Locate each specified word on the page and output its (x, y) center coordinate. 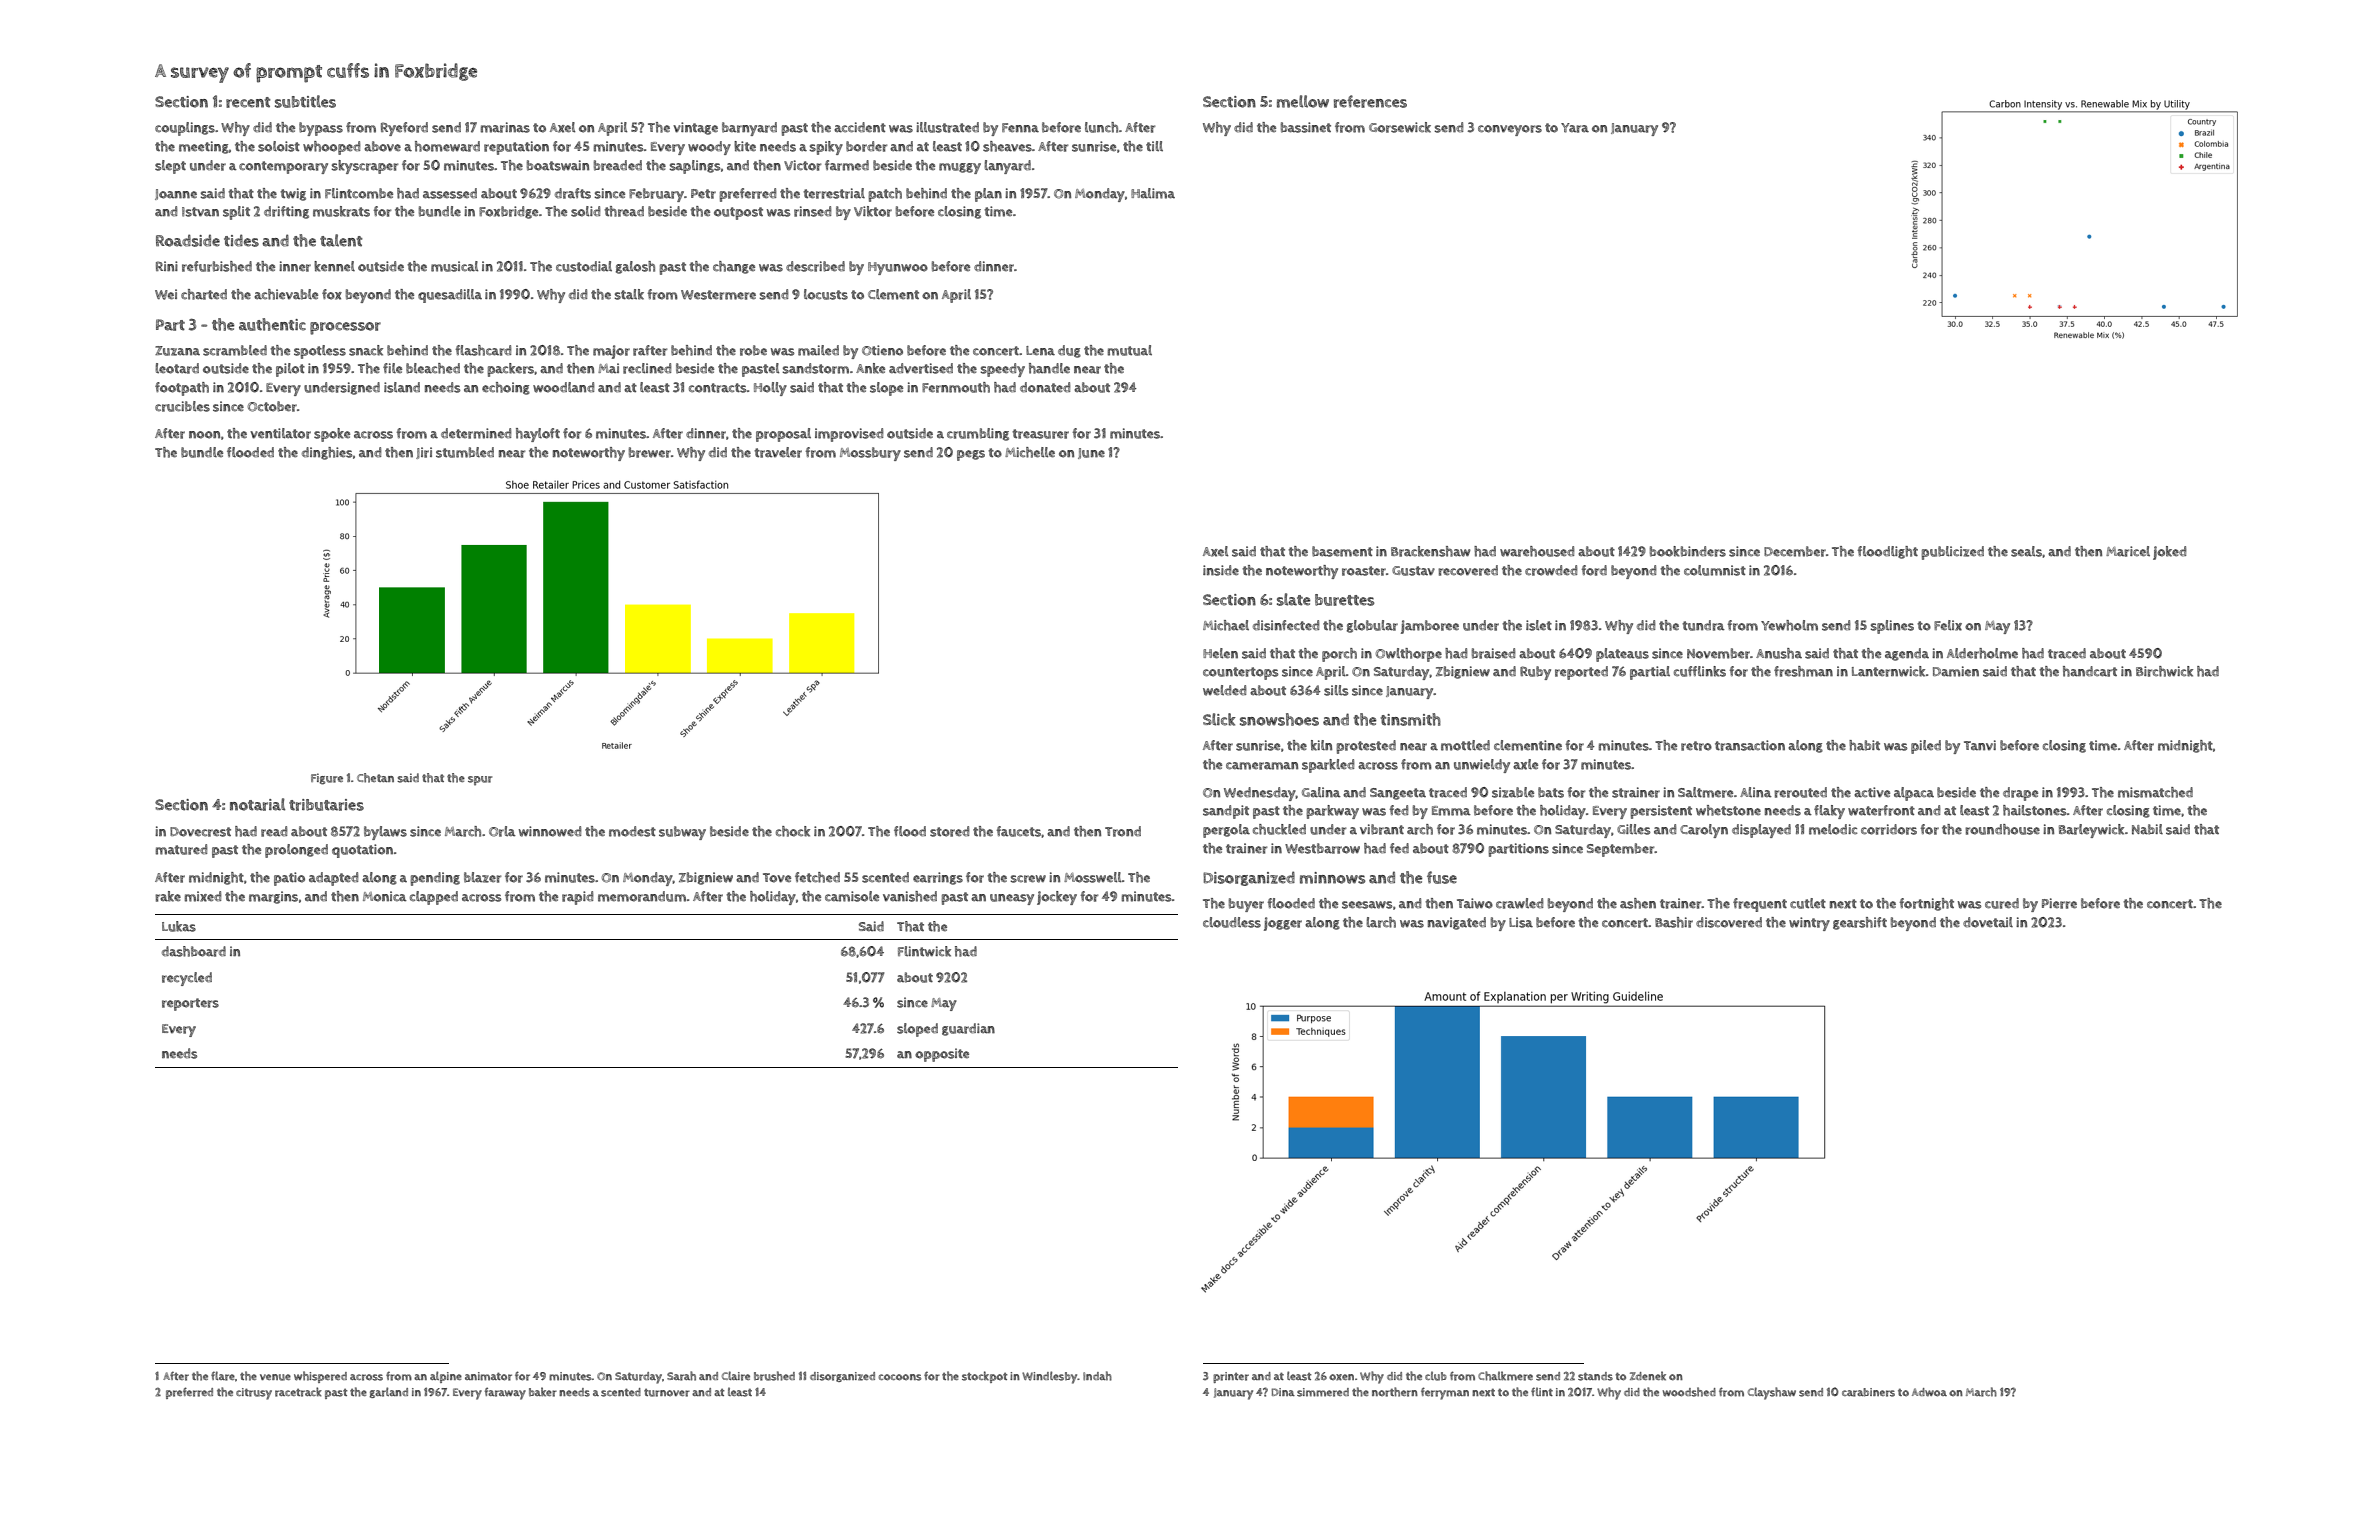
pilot (290, 370)
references (1370, 101)
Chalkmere (1505, 1376)
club (1436, 1376)
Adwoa (1929, 1392)
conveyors (1510, 130)
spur (480, 781)
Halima (1153, 193)
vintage (695, 128)
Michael (1226, 625)
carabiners (1868, 1392)
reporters (190, 1004)
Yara (1575, 128)
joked (2170, 553)
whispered (320, 1377)
